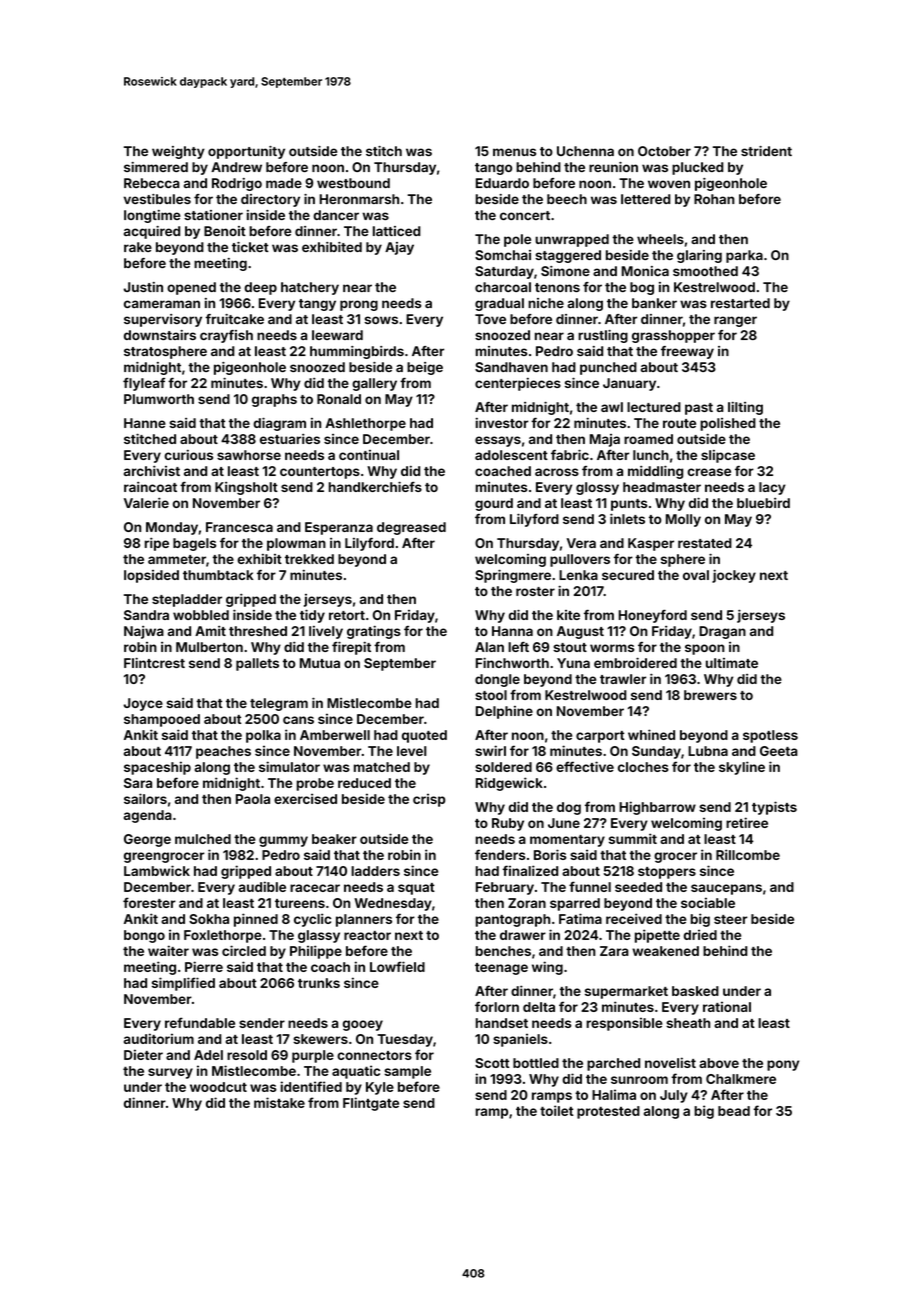 The height and width of the page is (1314, 924). I want to click on stoppers, so click(667, 873).
